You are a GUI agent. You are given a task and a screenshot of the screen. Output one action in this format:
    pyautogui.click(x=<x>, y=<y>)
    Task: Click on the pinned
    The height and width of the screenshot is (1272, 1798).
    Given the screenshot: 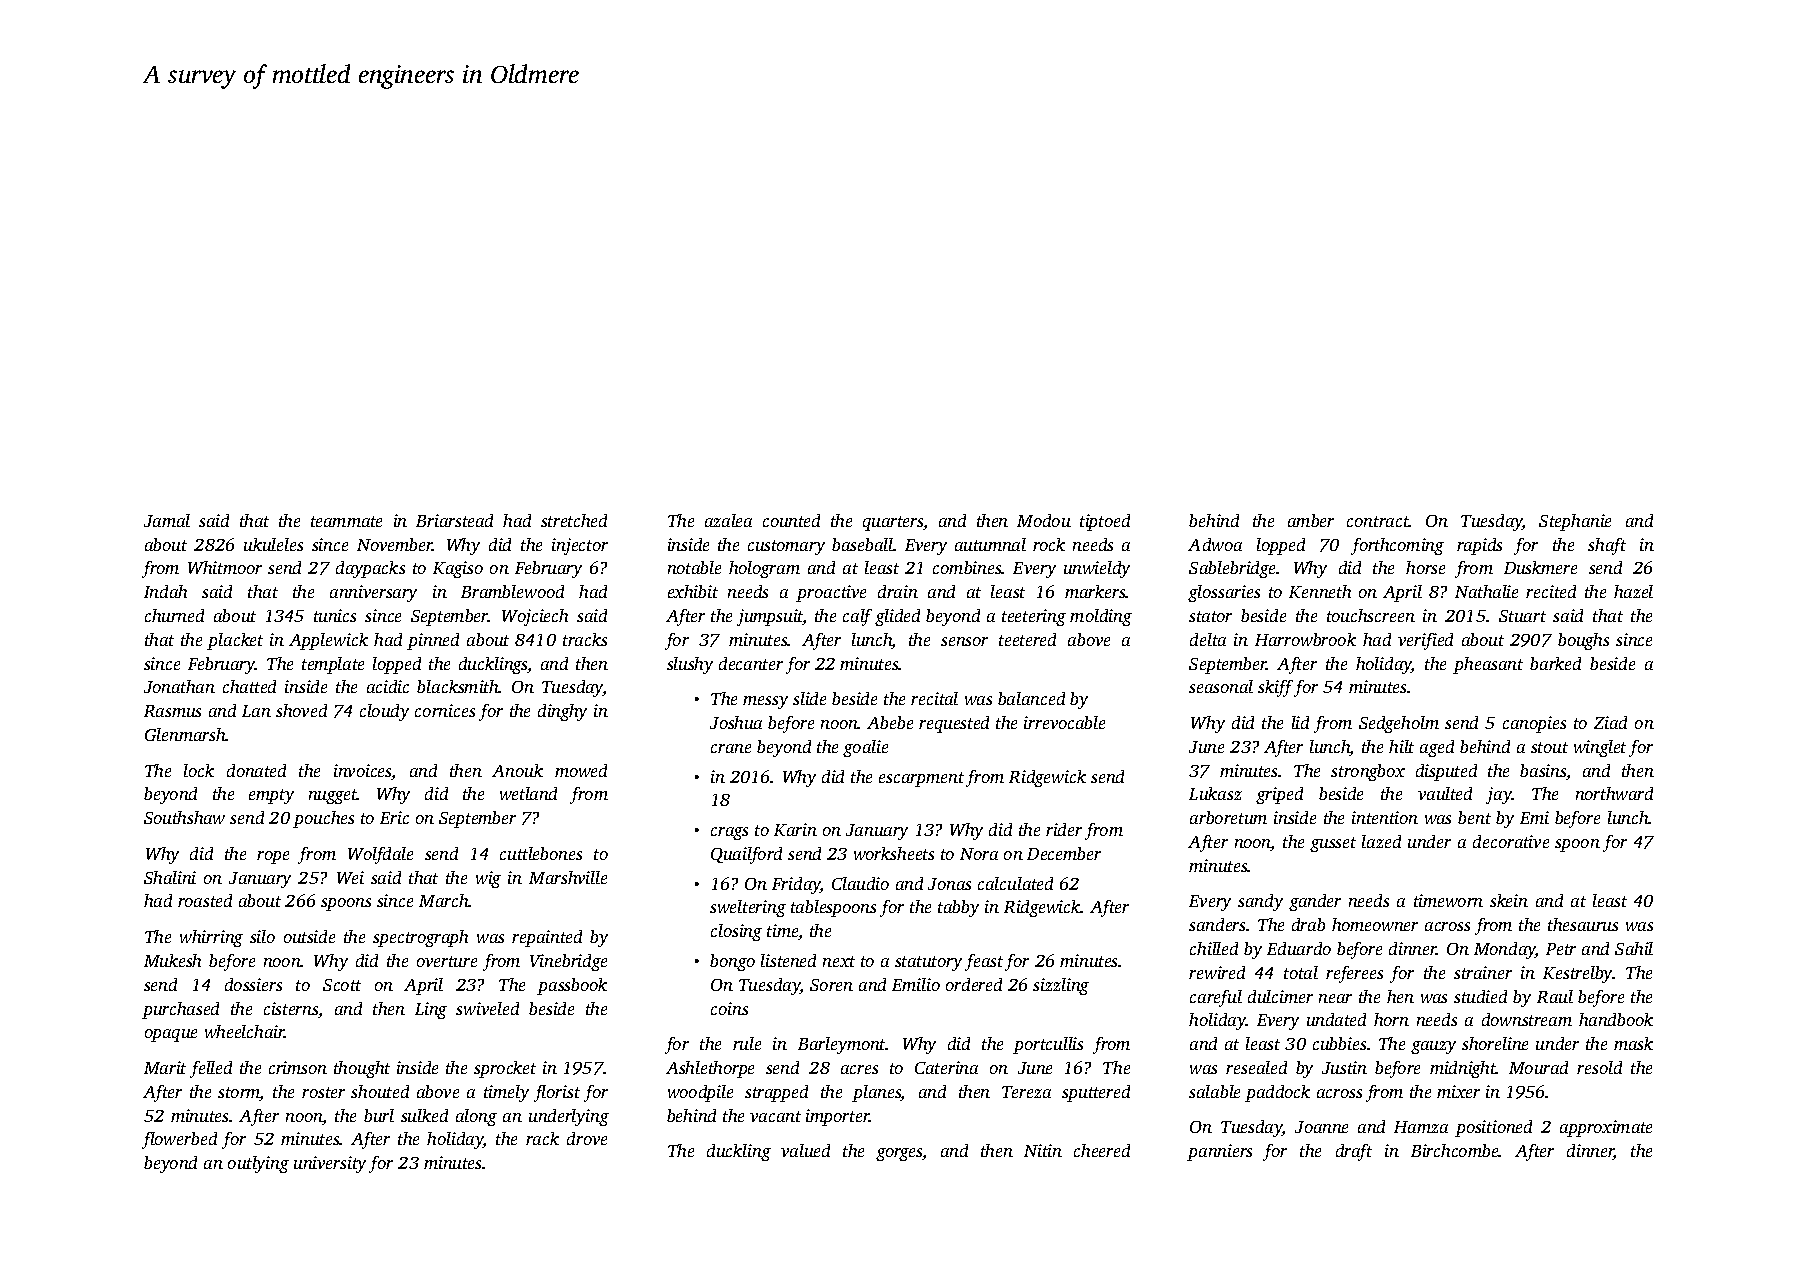 What is the action you would take?
    pyautogui.click(x=433, y=641)
